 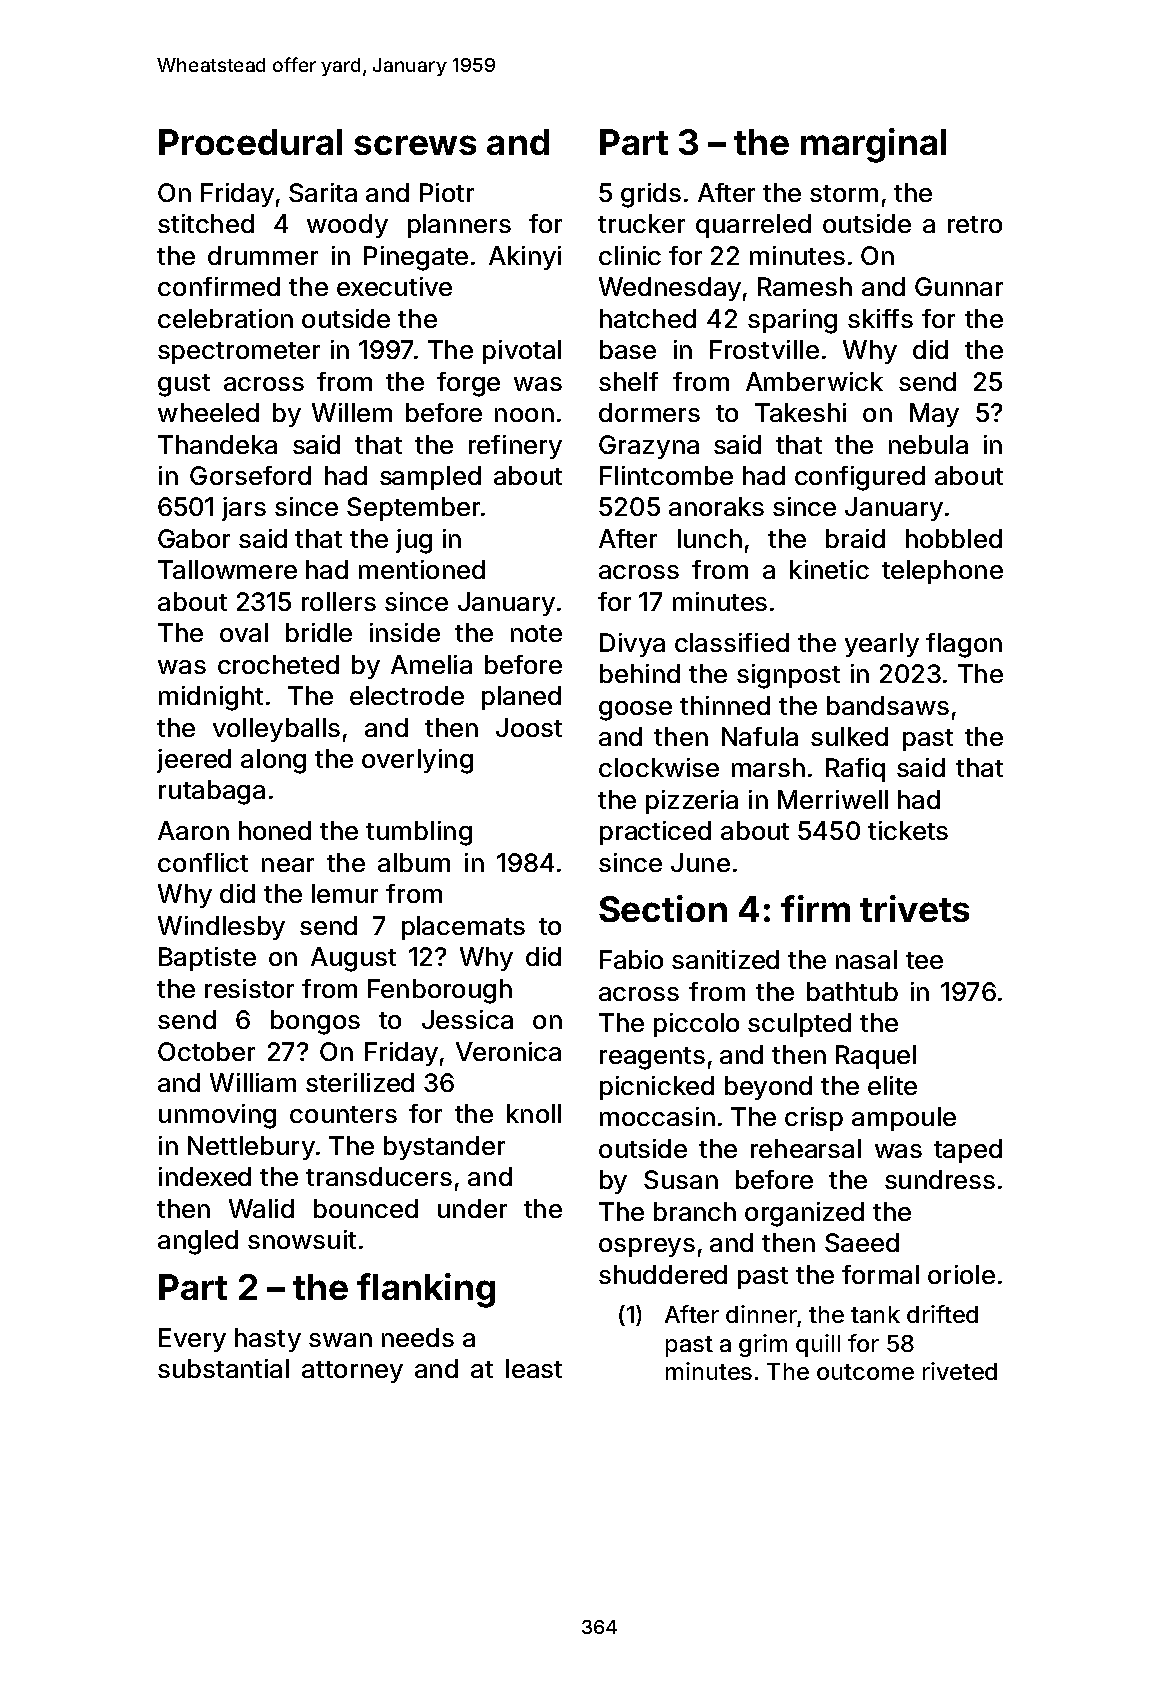 I want to click on substantial, so click(x=223, y=1368).
